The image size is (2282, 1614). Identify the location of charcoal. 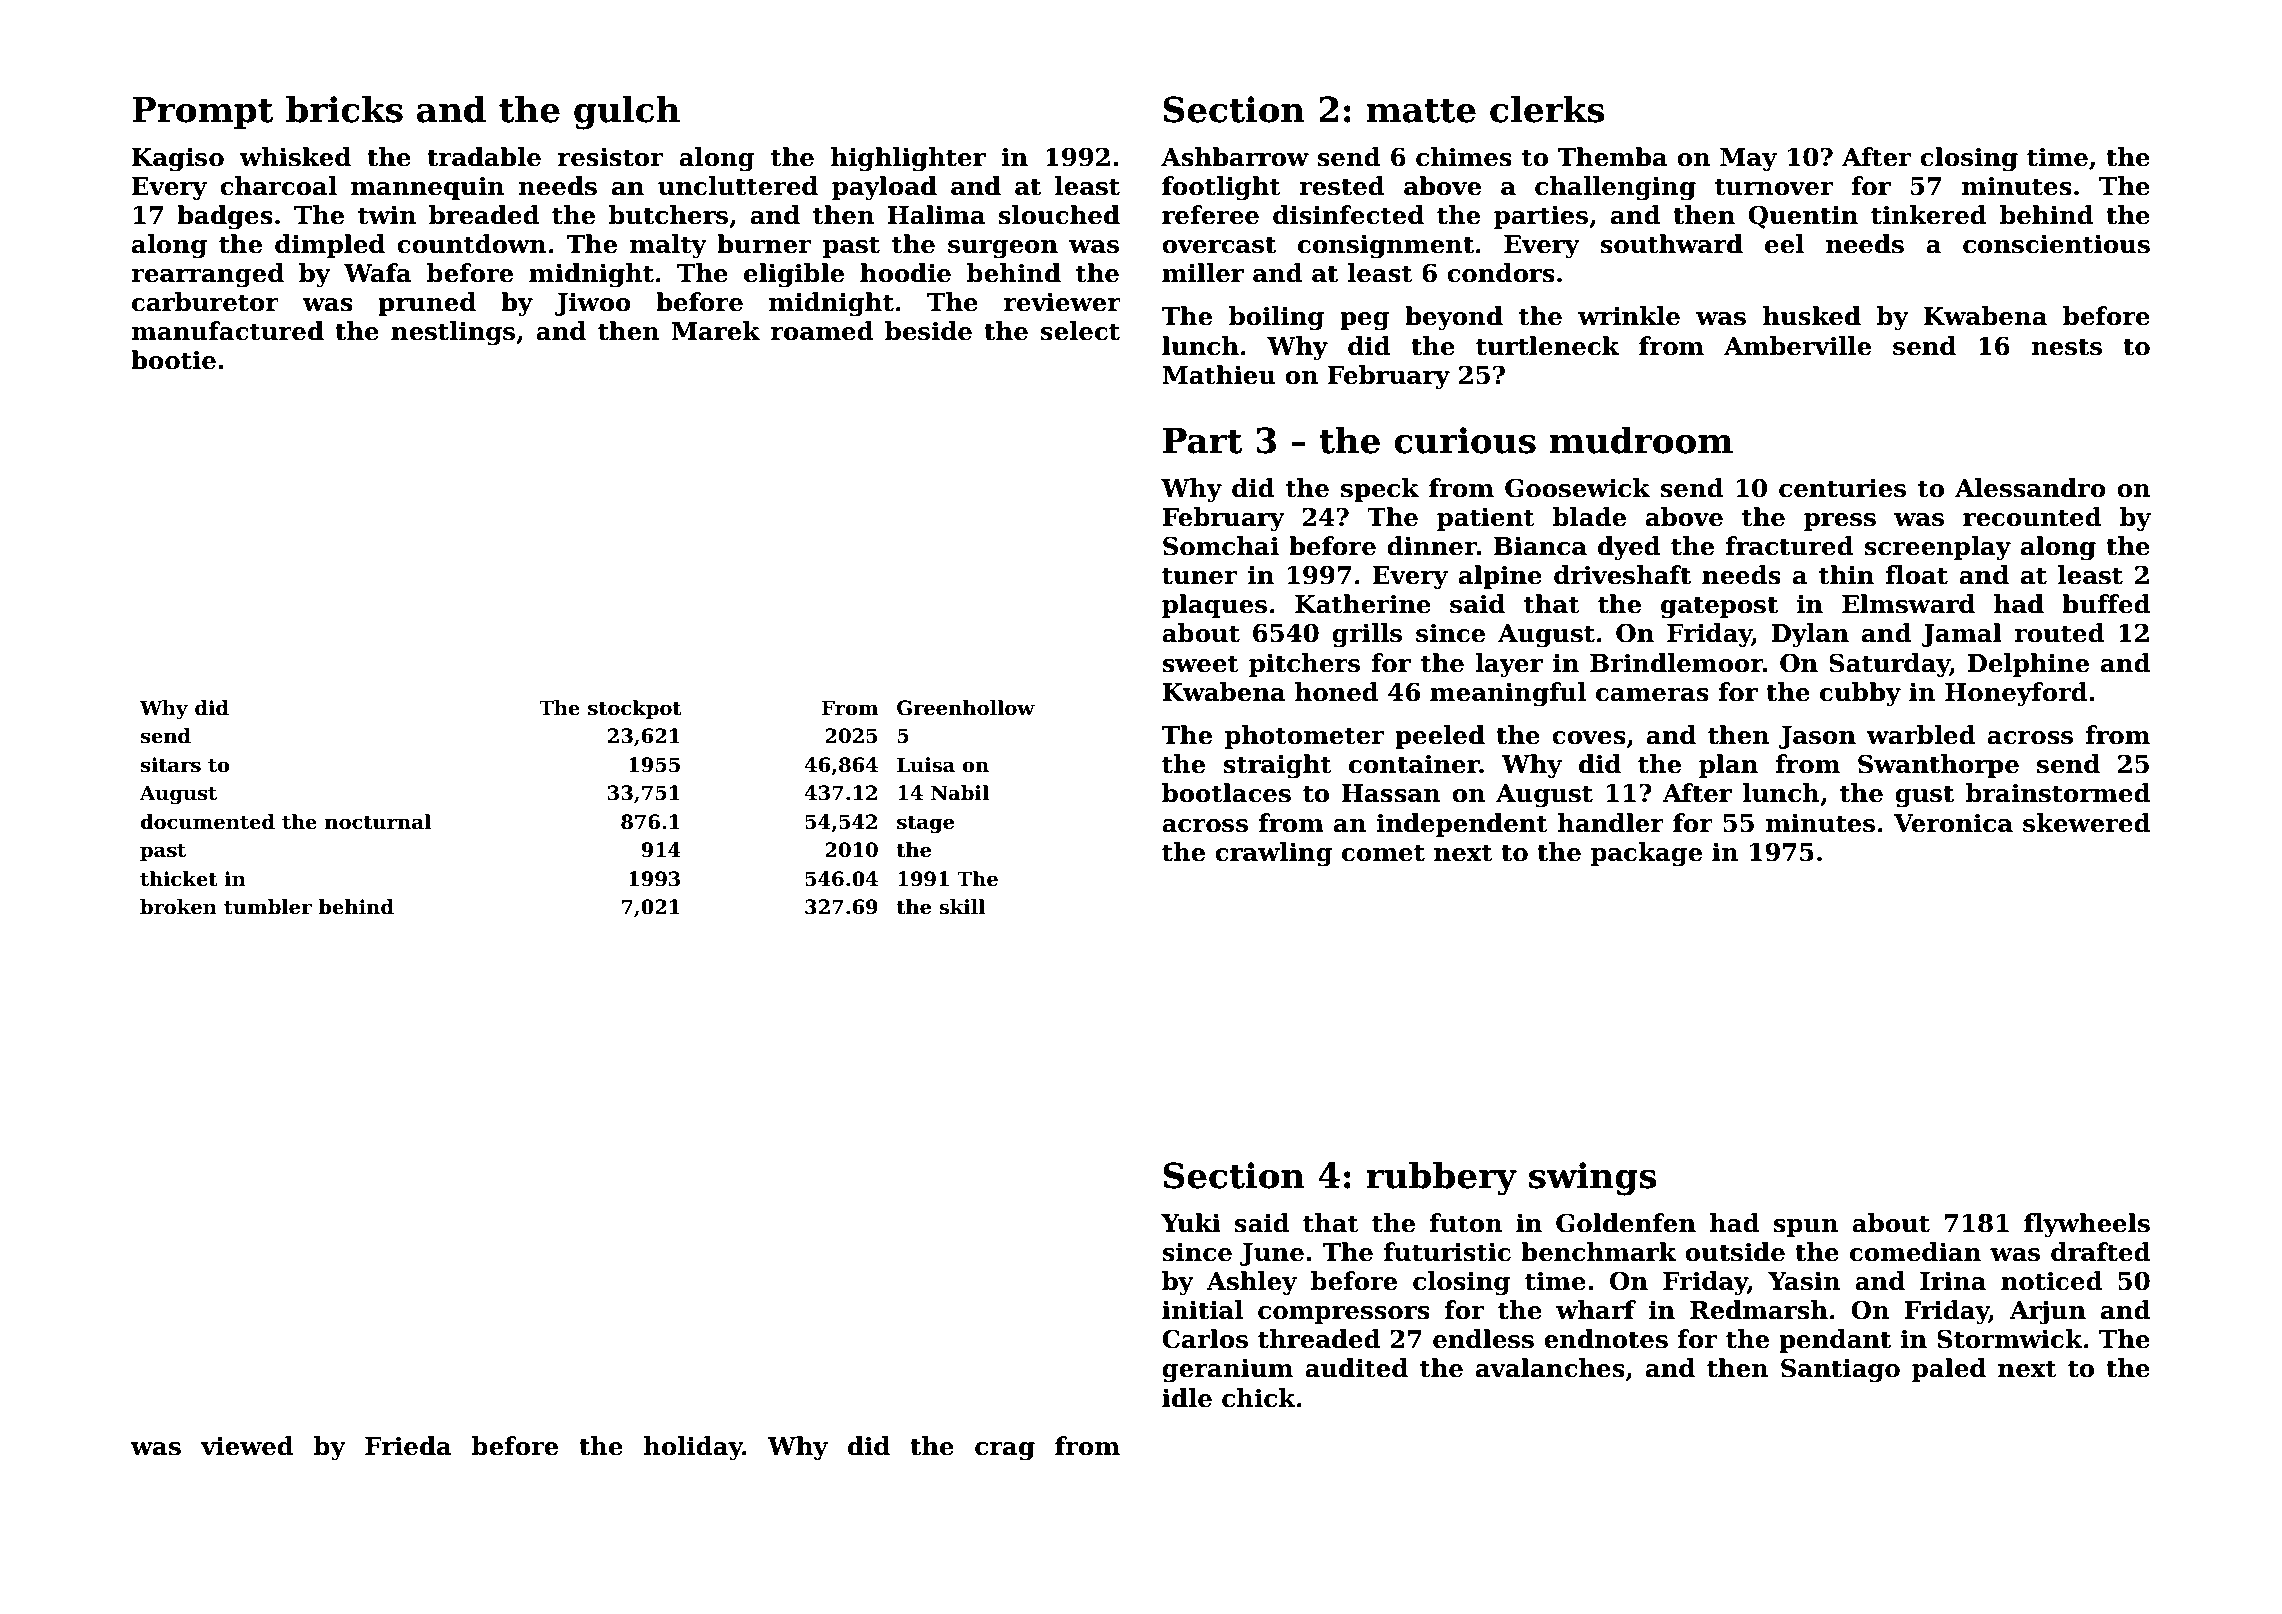
(278, 186).
